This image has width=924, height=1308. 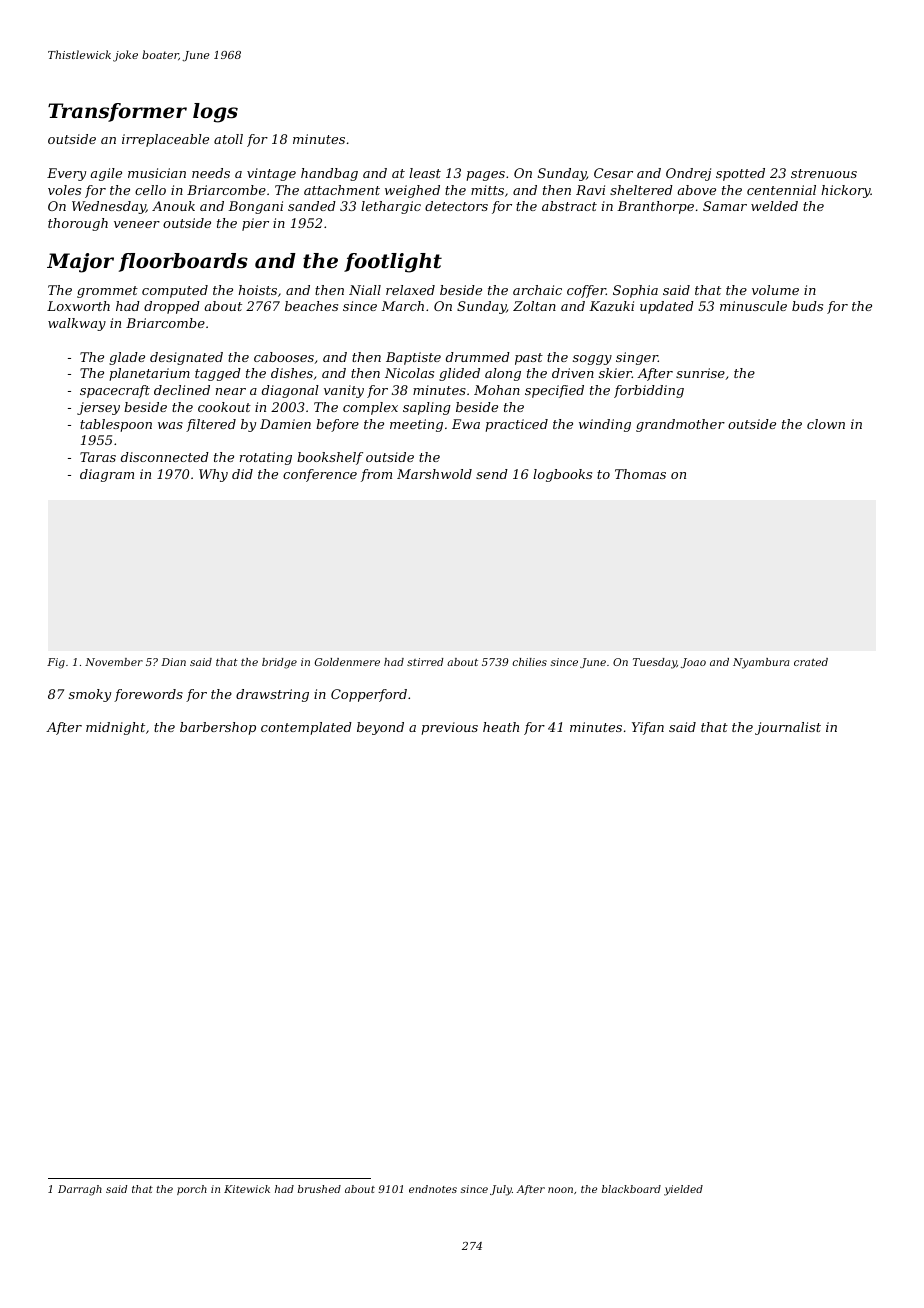 What do you see at coordinates (107, 475) in the image?
I see `diagram` at bounding box center [107, 475].
